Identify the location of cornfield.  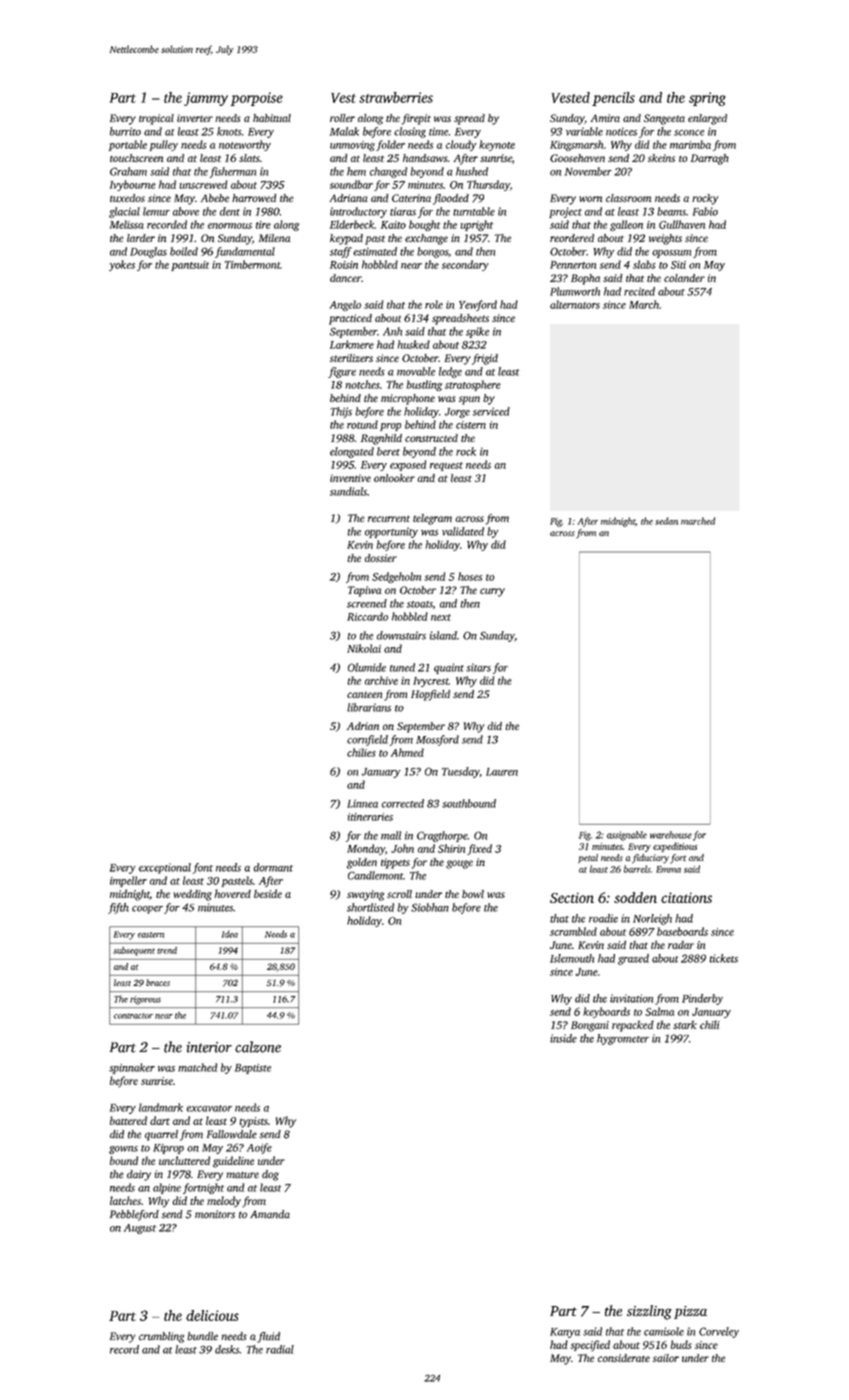
(367, 740).
